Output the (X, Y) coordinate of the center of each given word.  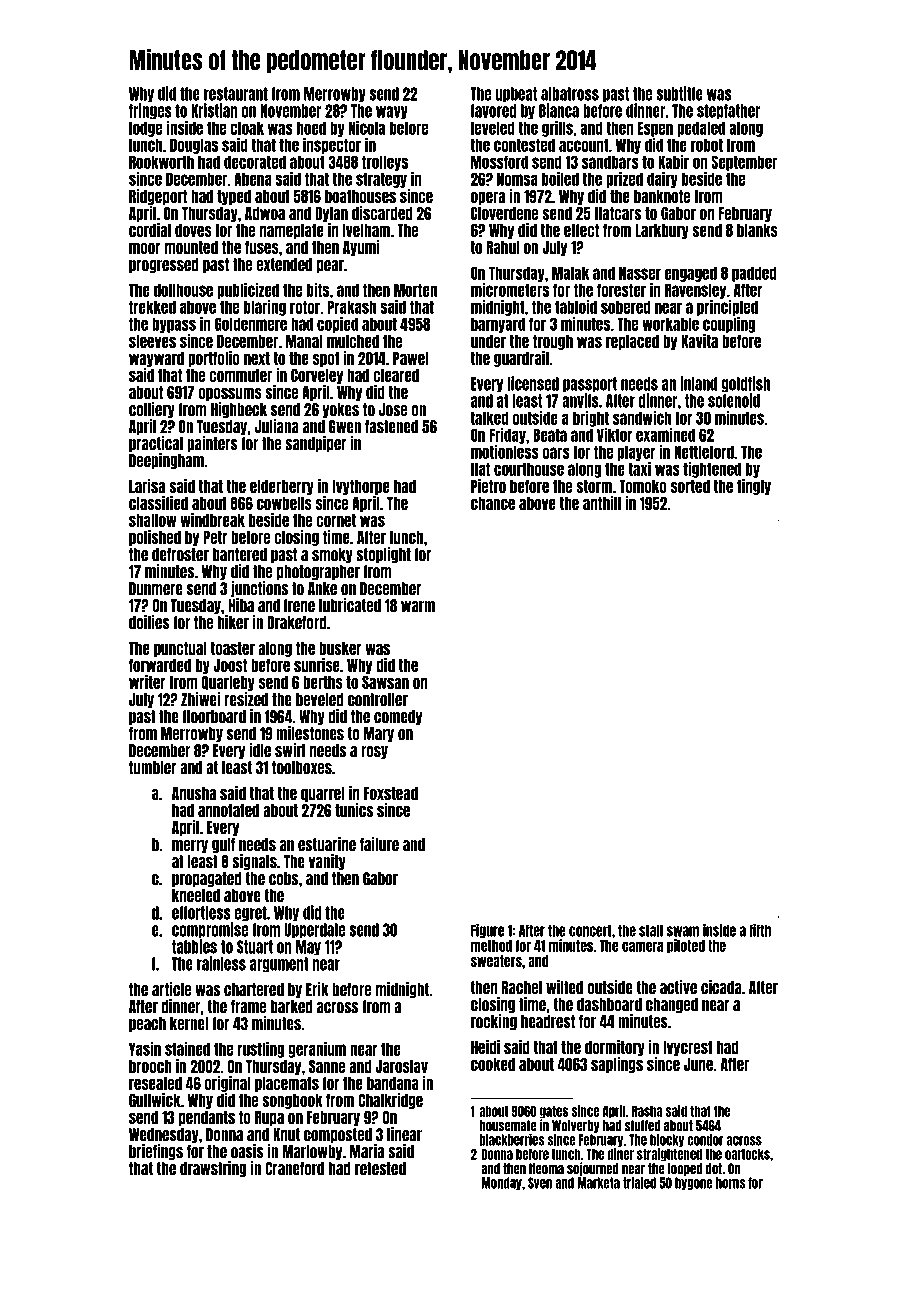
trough (553, 342)
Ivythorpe (361, 487)
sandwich (642, 417)
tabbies (194, 946)
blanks (757, 230)
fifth (760, 930)
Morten (415, 290)
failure (379, 844)
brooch (150, 1066)
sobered (626, 307)
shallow (152, 520)
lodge (145, 129)
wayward (156, 359)
